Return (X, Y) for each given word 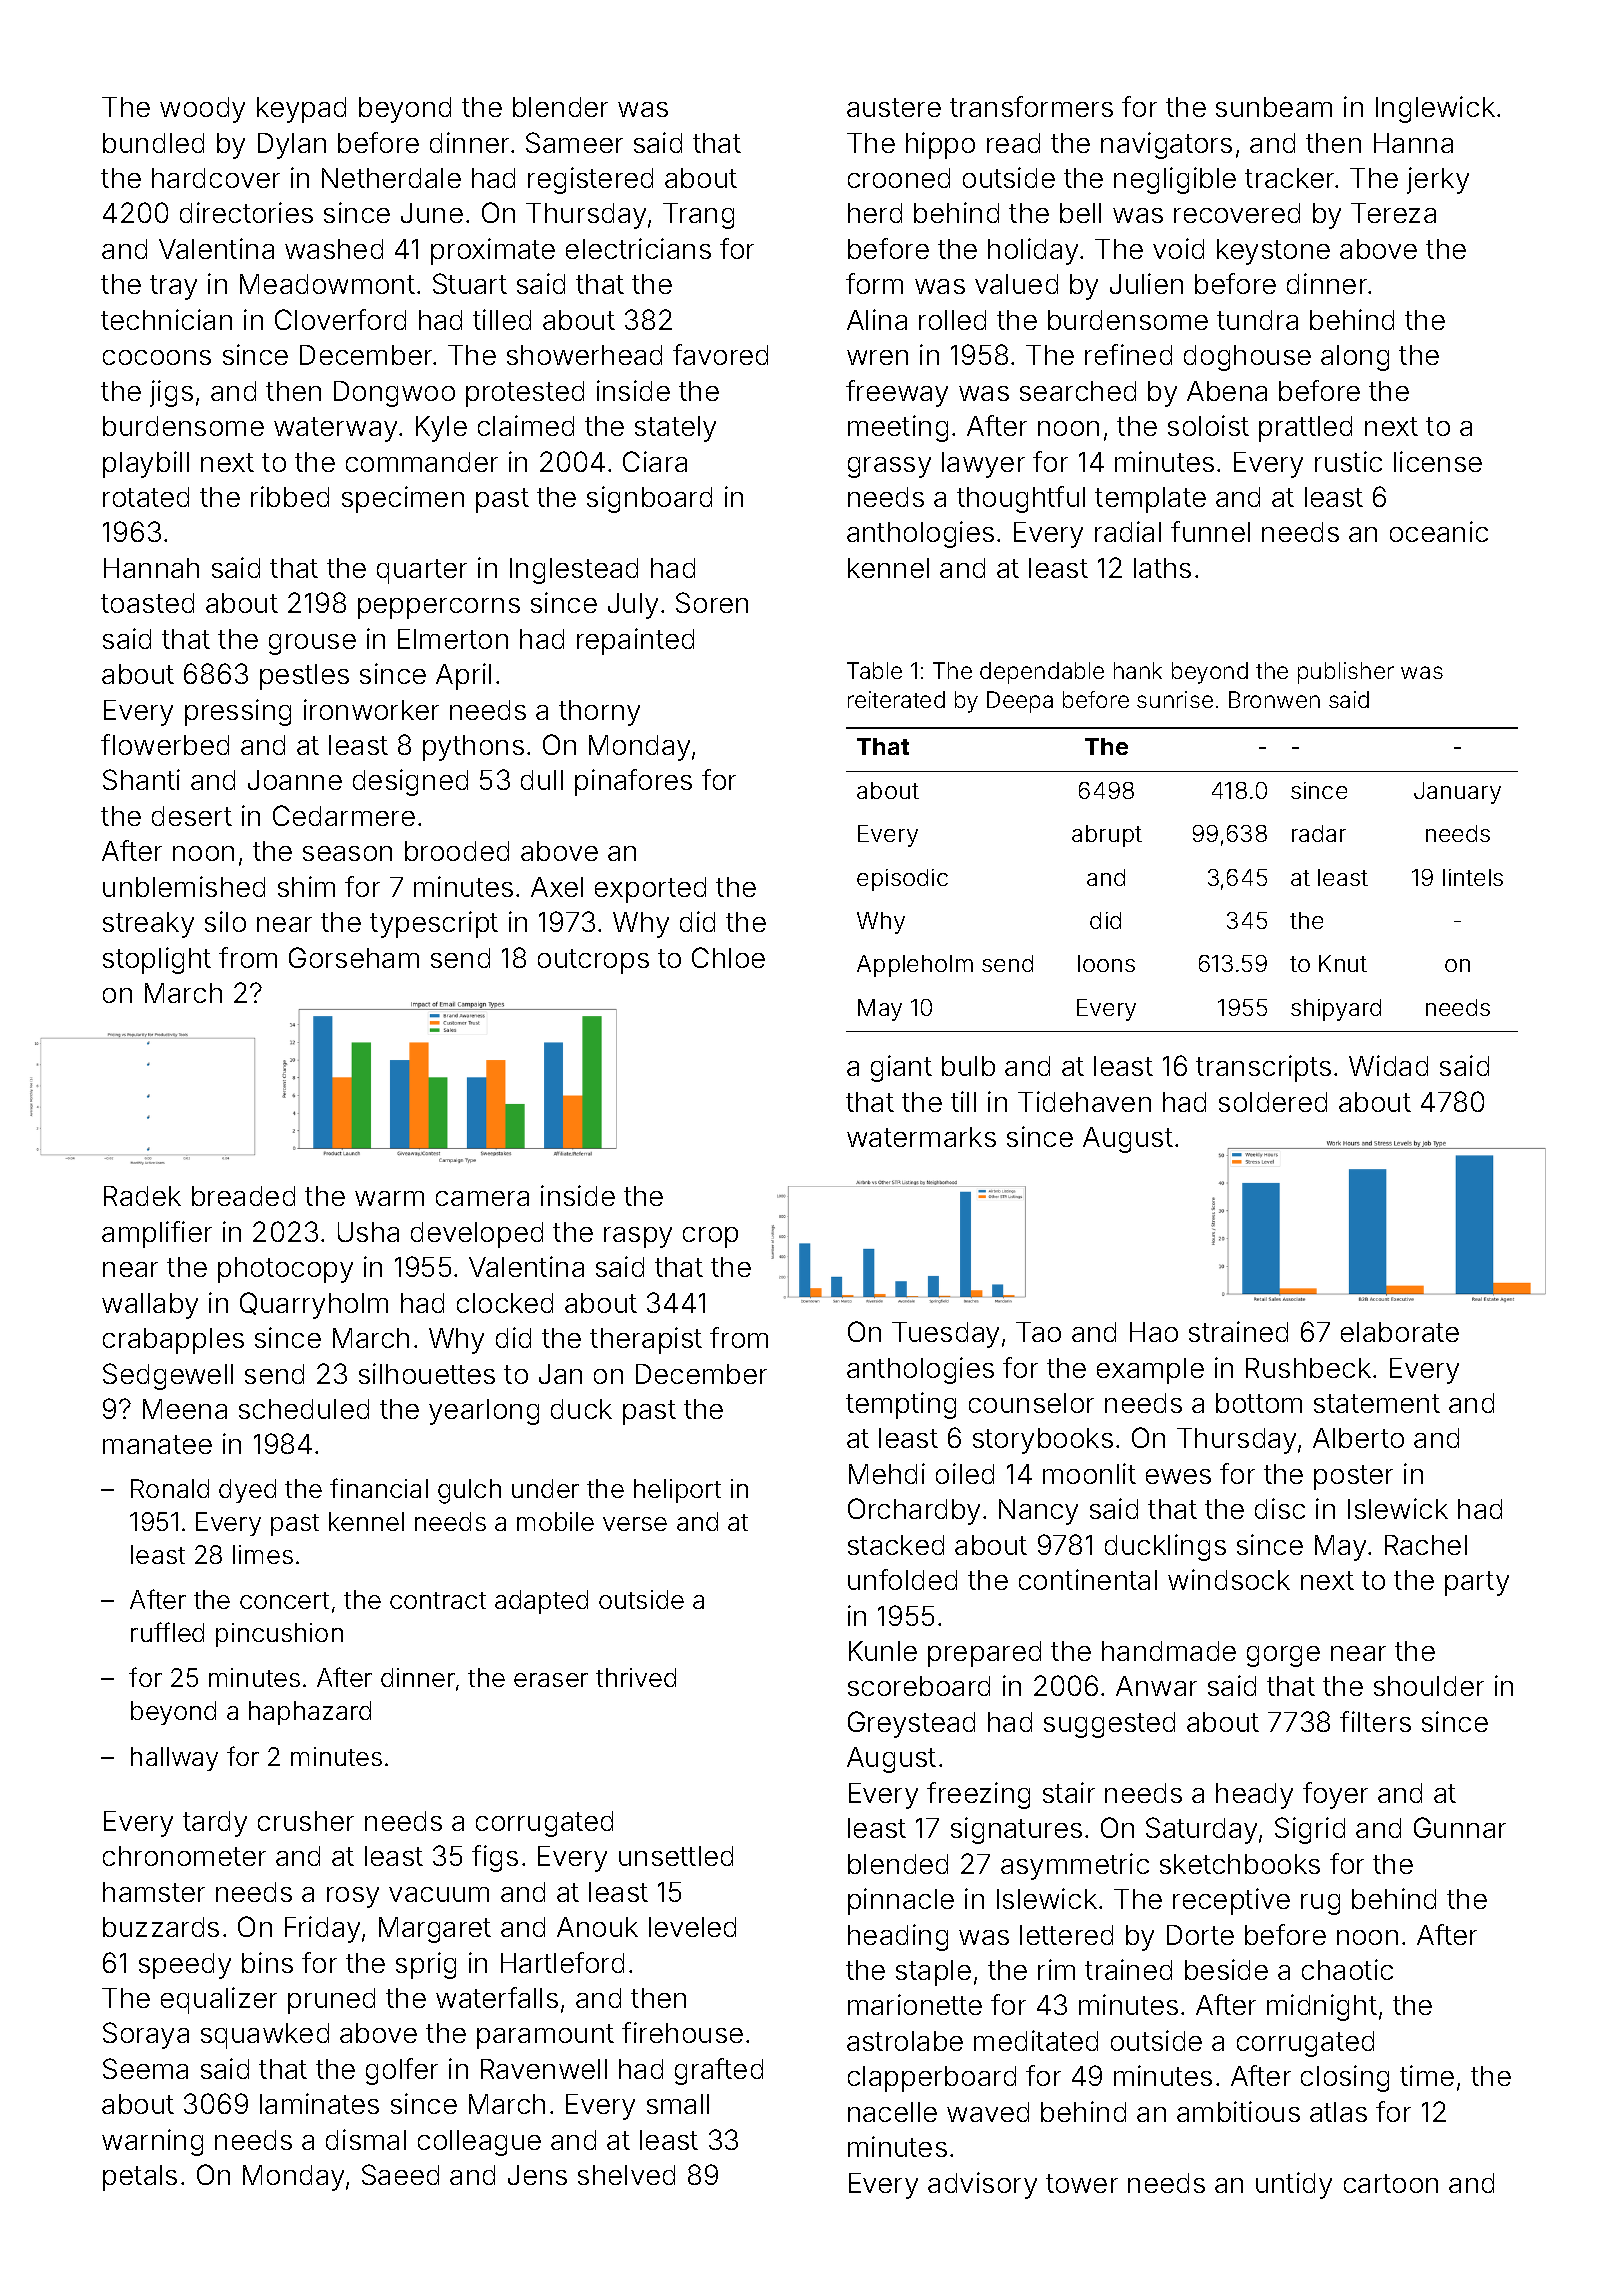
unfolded (902, 1579)
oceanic (1439, 531)
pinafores (633, 782)
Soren (712, 602)
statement (1377, 1403)
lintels (1473, 877)
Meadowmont (327, 284)
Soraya (146, 2035)
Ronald (170, 1488)
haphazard (310, 1713)
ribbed (290, 496)
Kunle (883, 1651)
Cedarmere (344, 815)
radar (1319, 833)
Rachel (1426, 1545)
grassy (889, 467)
